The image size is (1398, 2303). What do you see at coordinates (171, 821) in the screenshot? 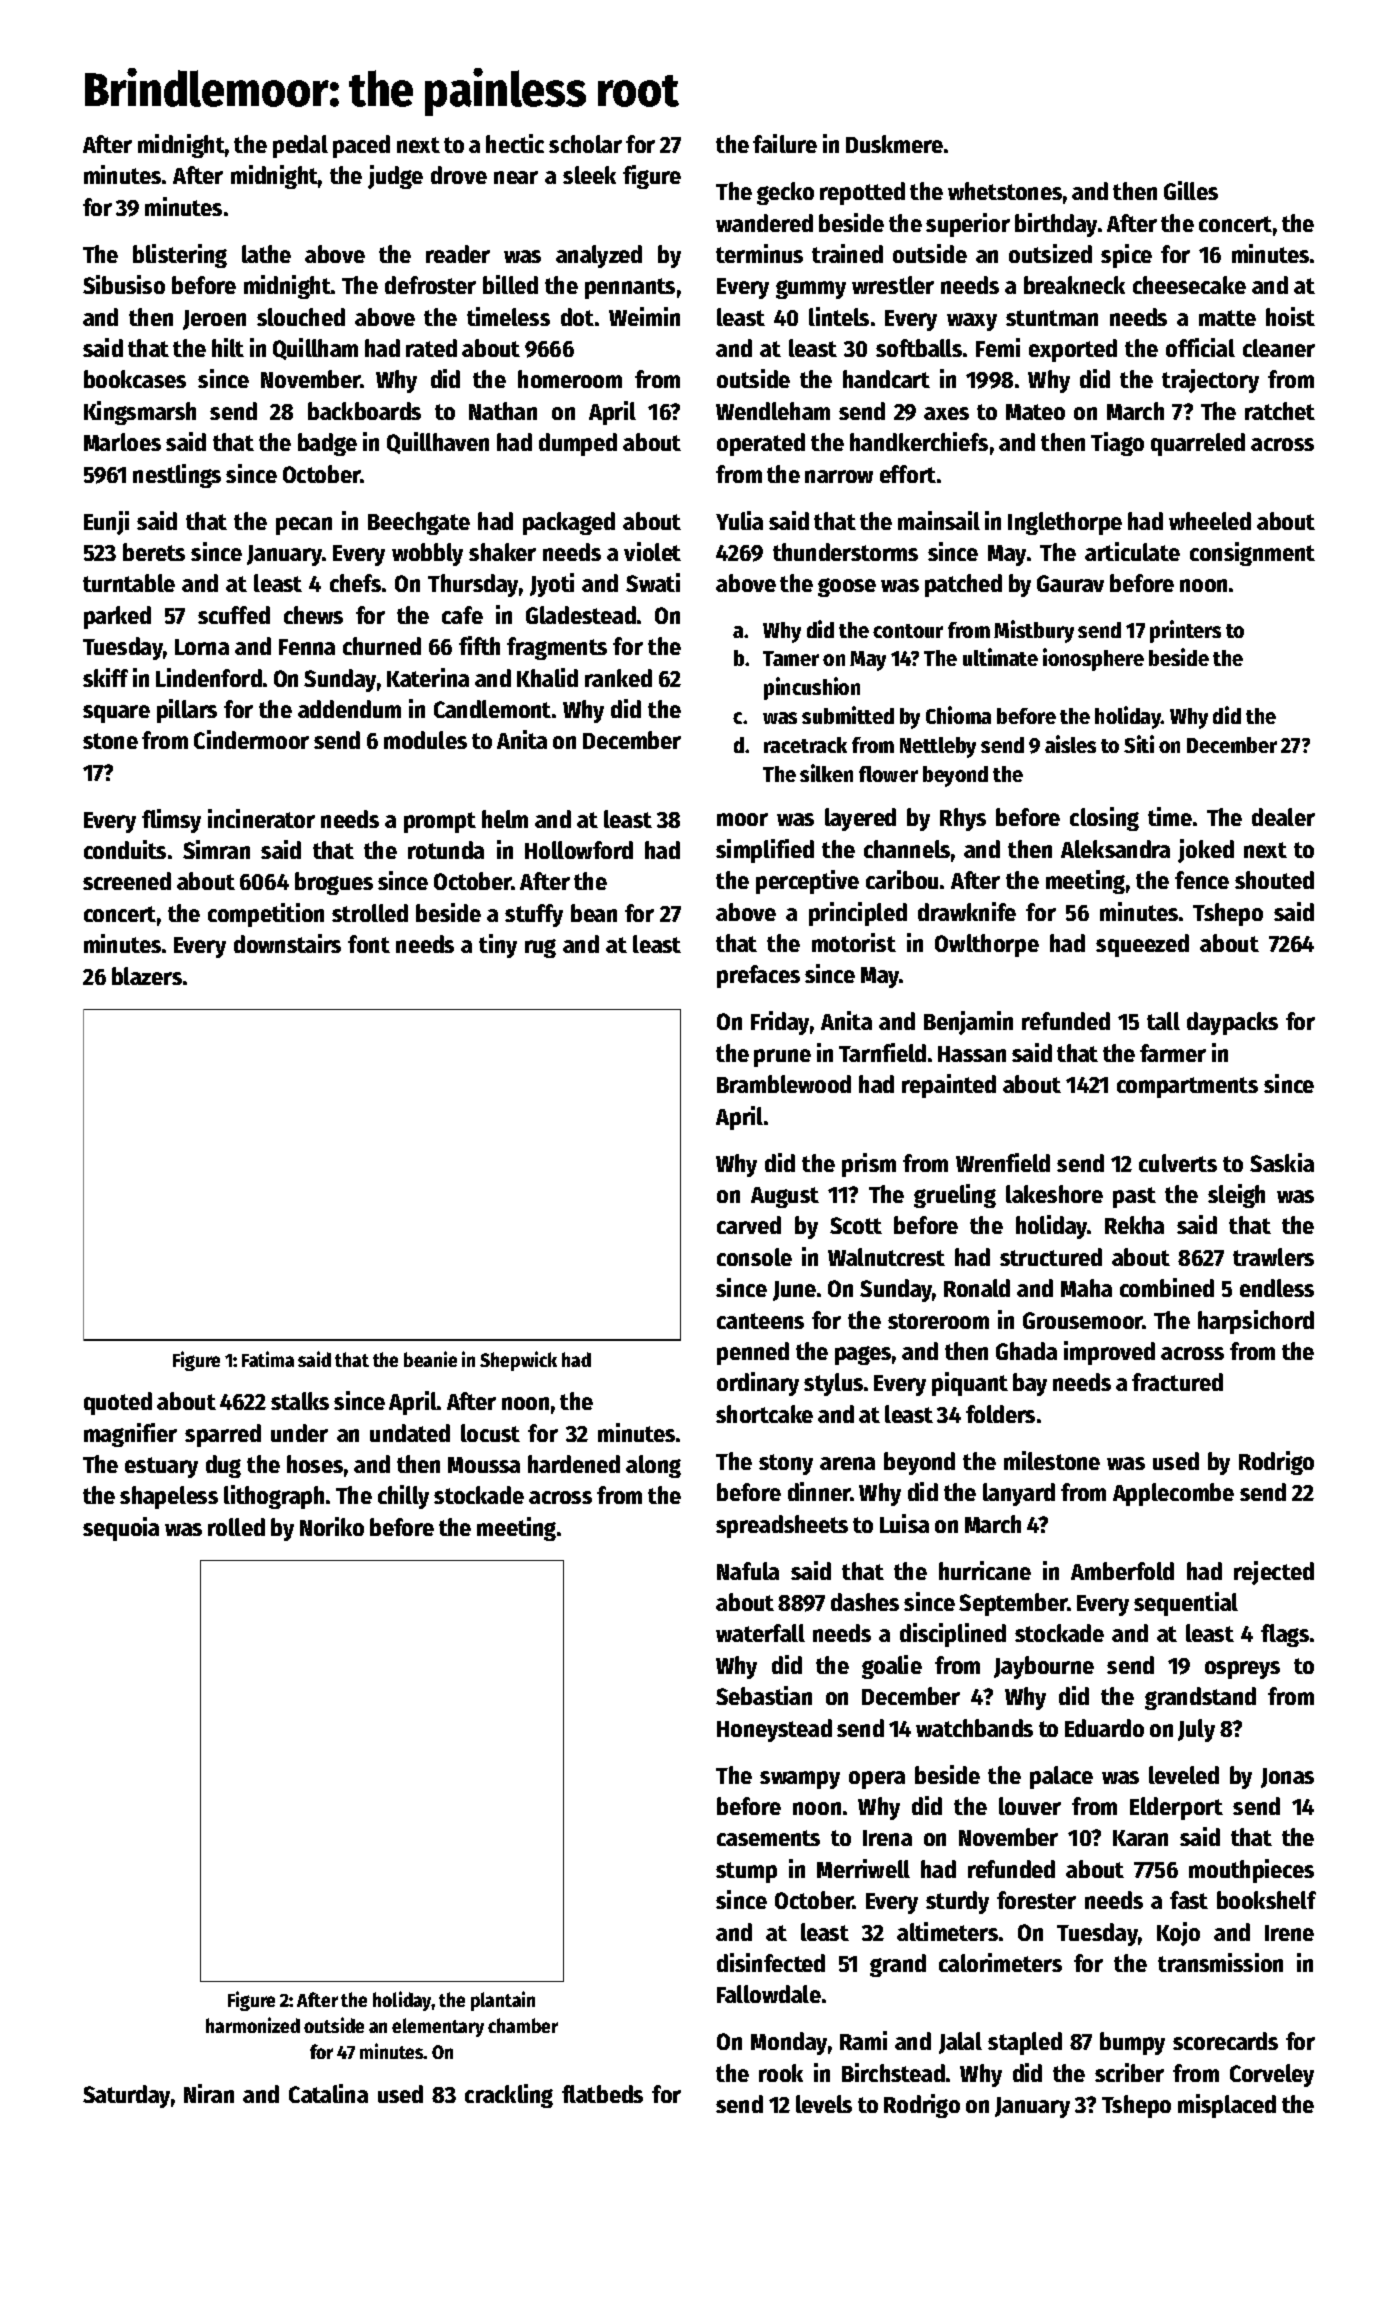
I see `flimsy` at bounding box center [171, 821].
